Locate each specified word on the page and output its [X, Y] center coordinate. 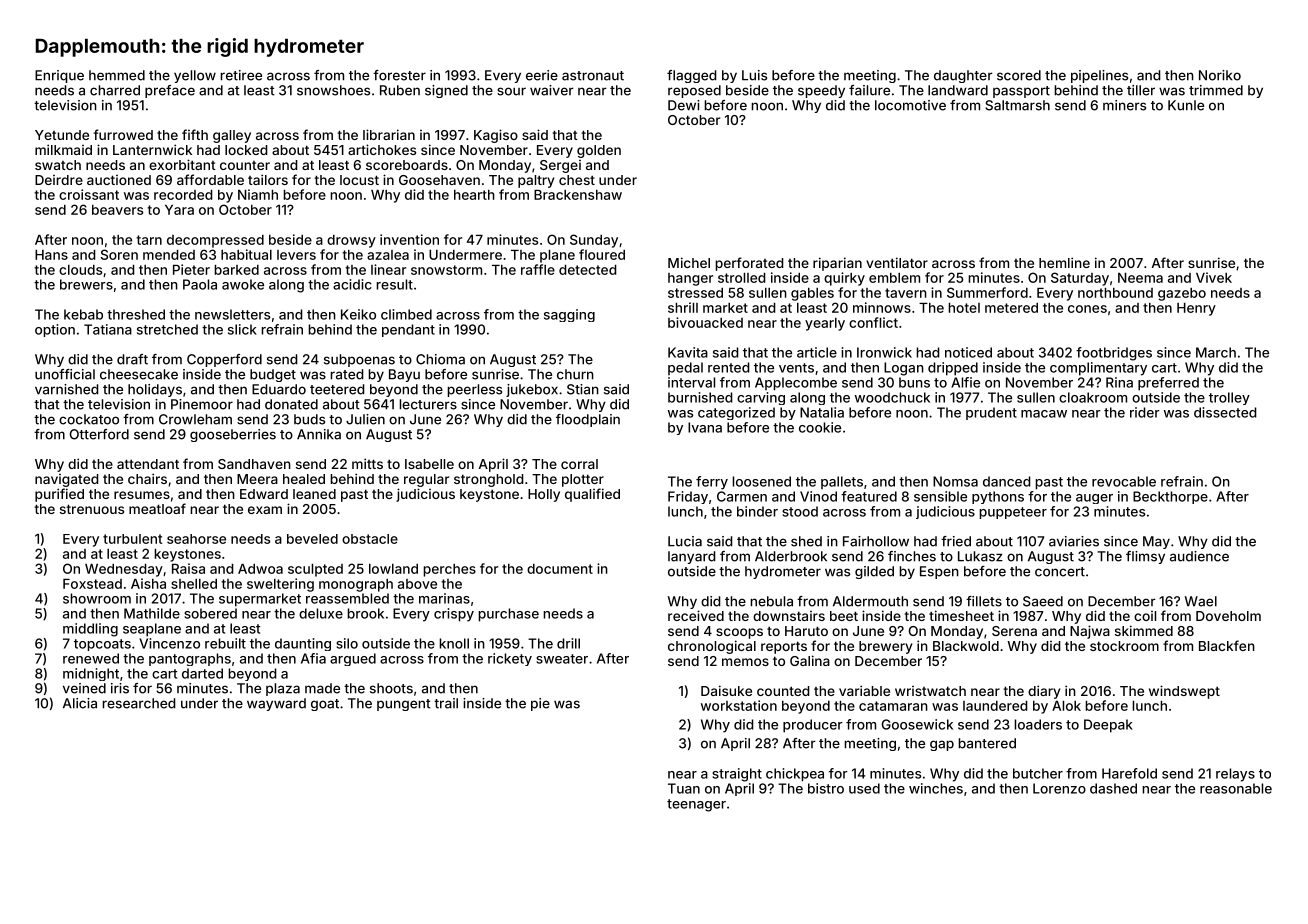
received [696, 615]
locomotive [910, 105]
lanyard [692, 557]
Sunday [594, 241]
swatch [58, 165]
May [1156, 542]
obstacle [370, 539]
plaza [283, 689]
